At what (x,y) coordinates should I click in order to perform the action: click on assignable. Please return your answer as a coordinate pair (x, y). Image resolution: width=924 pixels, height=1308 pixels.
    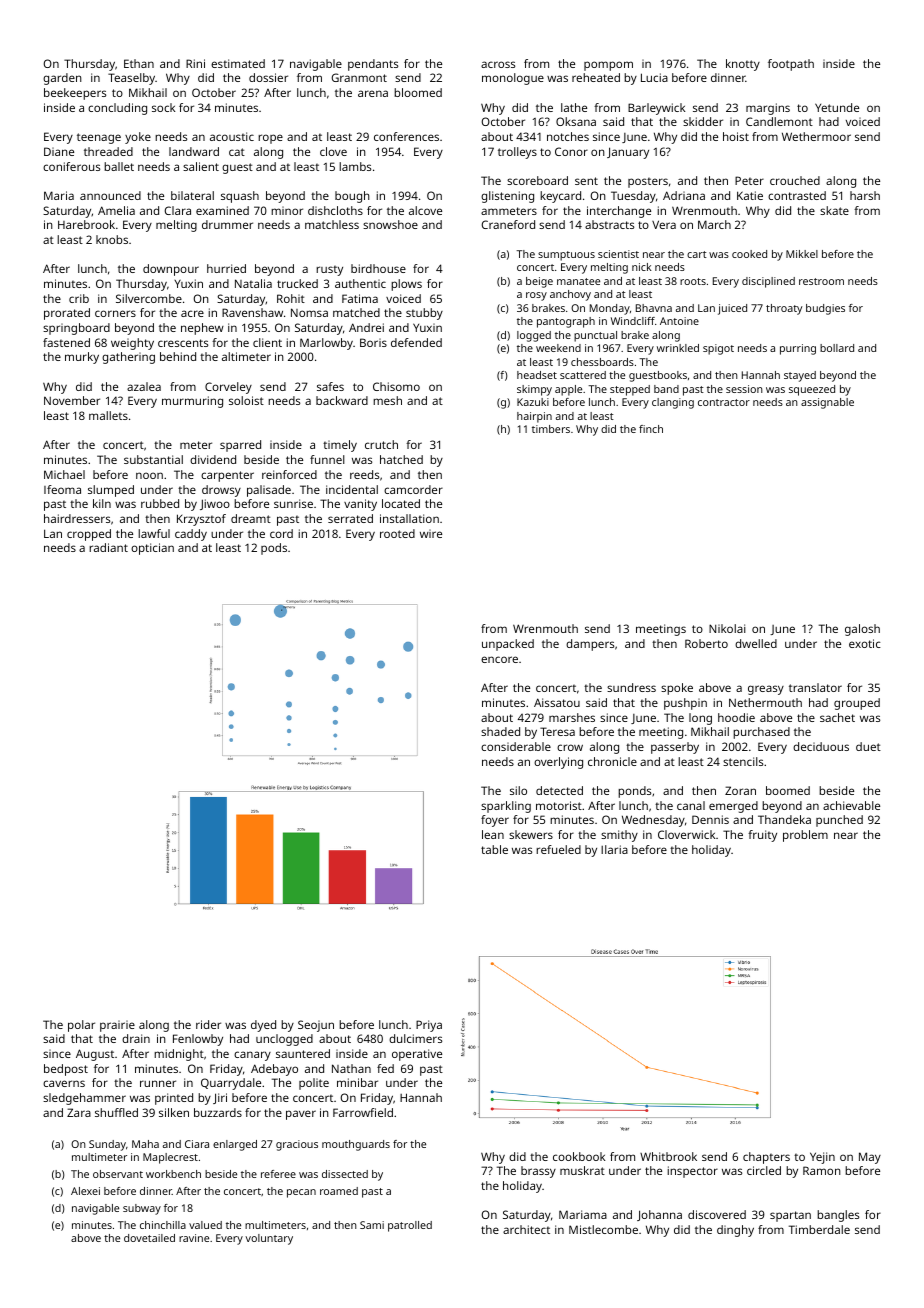
    Looking at the image, I should click on (827, 403).
